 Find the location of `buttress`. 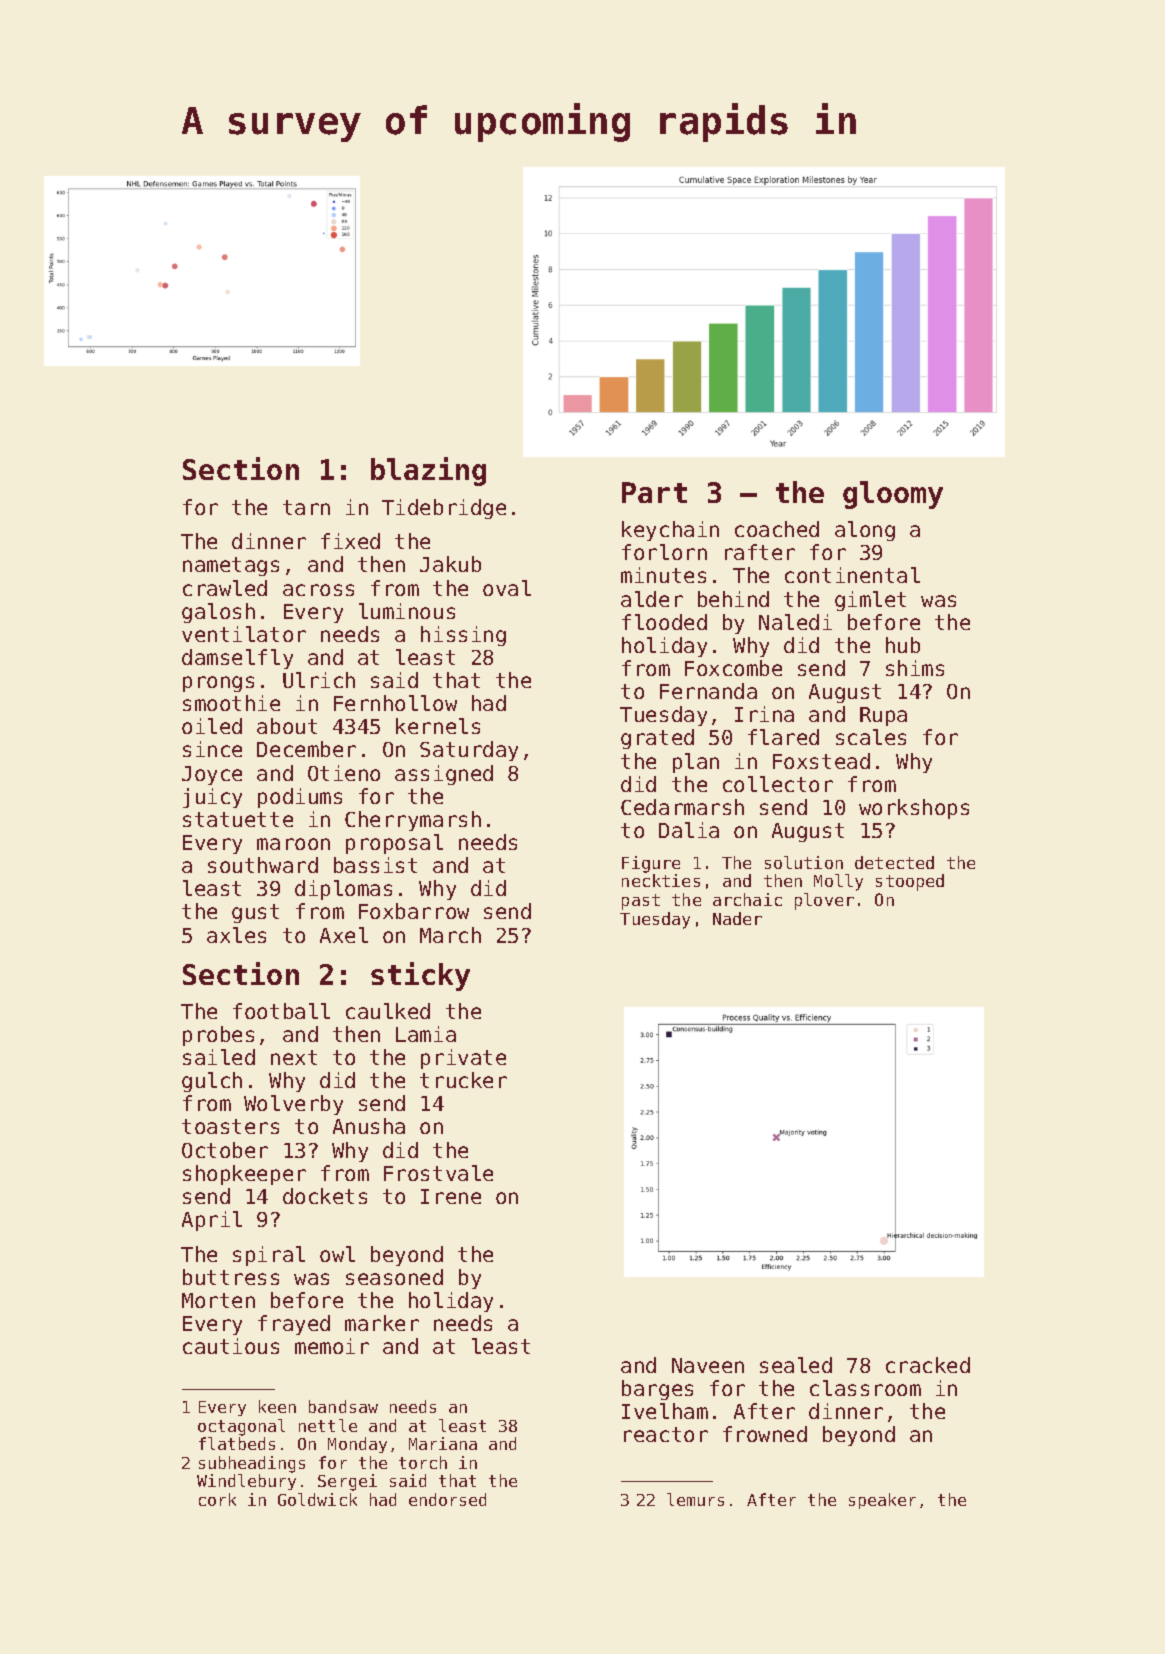

buttress is located at coordinates (231, 1277).
